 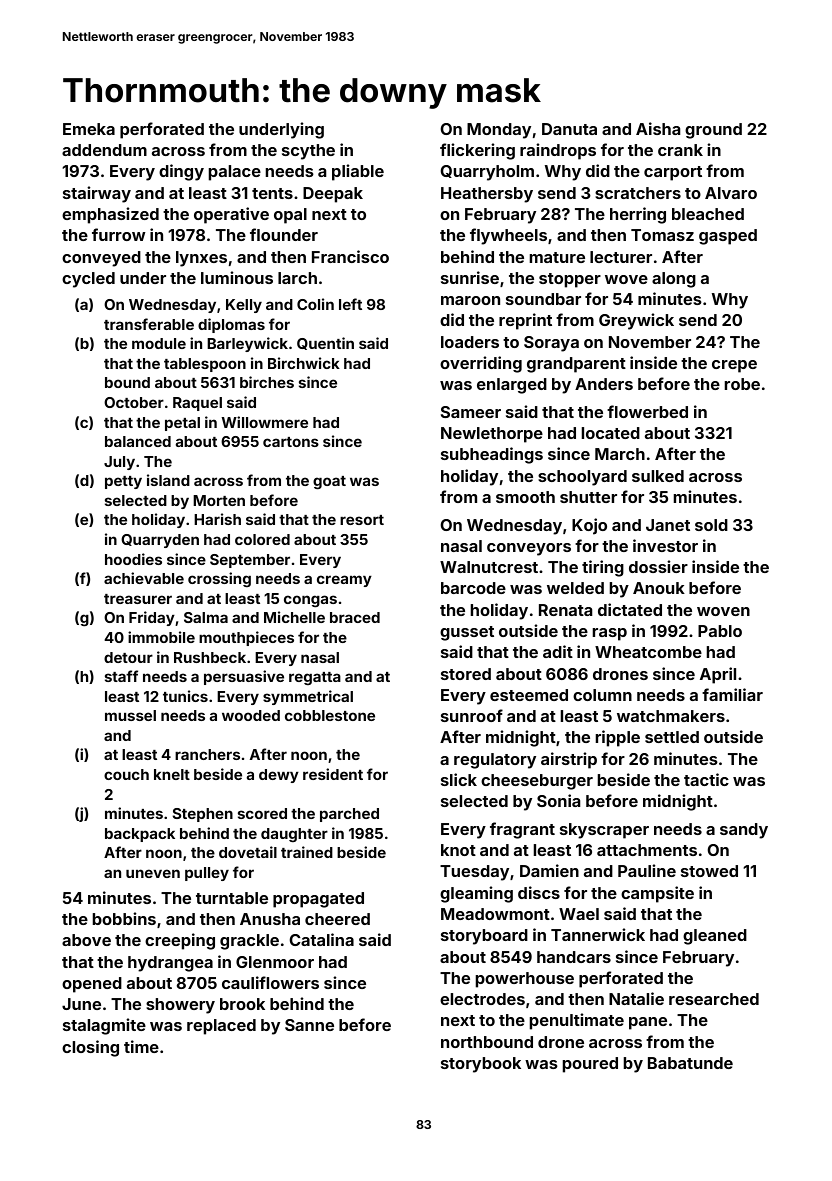 I want to click on sold, so click(x=711, y=525).
